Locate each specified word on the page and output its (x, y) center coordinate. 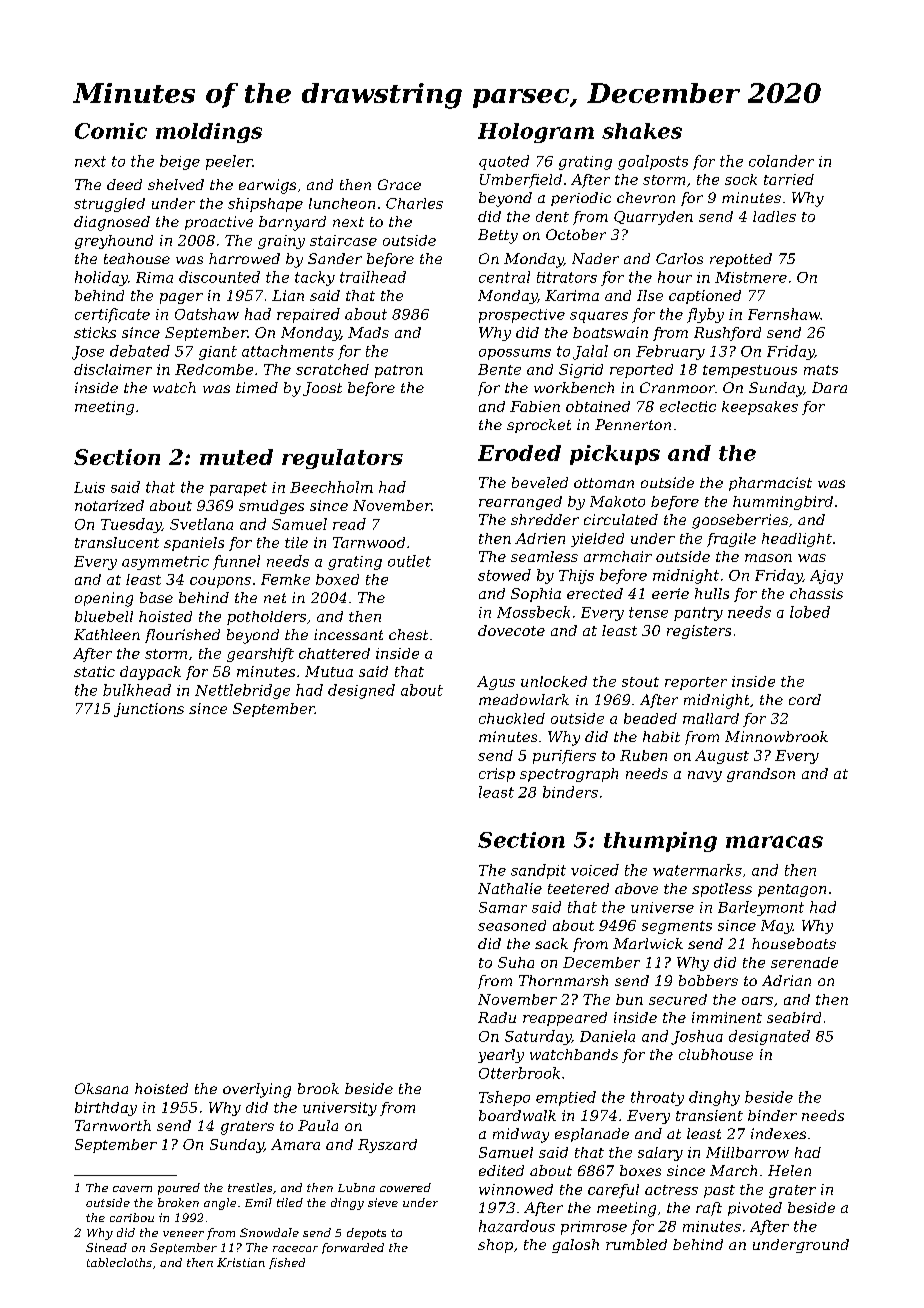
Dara (829, 387)
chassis (816, 593)
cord (805, 699)
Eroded (519, 453)
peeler (229, 162)
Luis (89, 487)
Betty (498, 236)
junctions (149, 710)
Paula (318, 1125)
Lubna (356, 1187)
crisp (497, 775)
